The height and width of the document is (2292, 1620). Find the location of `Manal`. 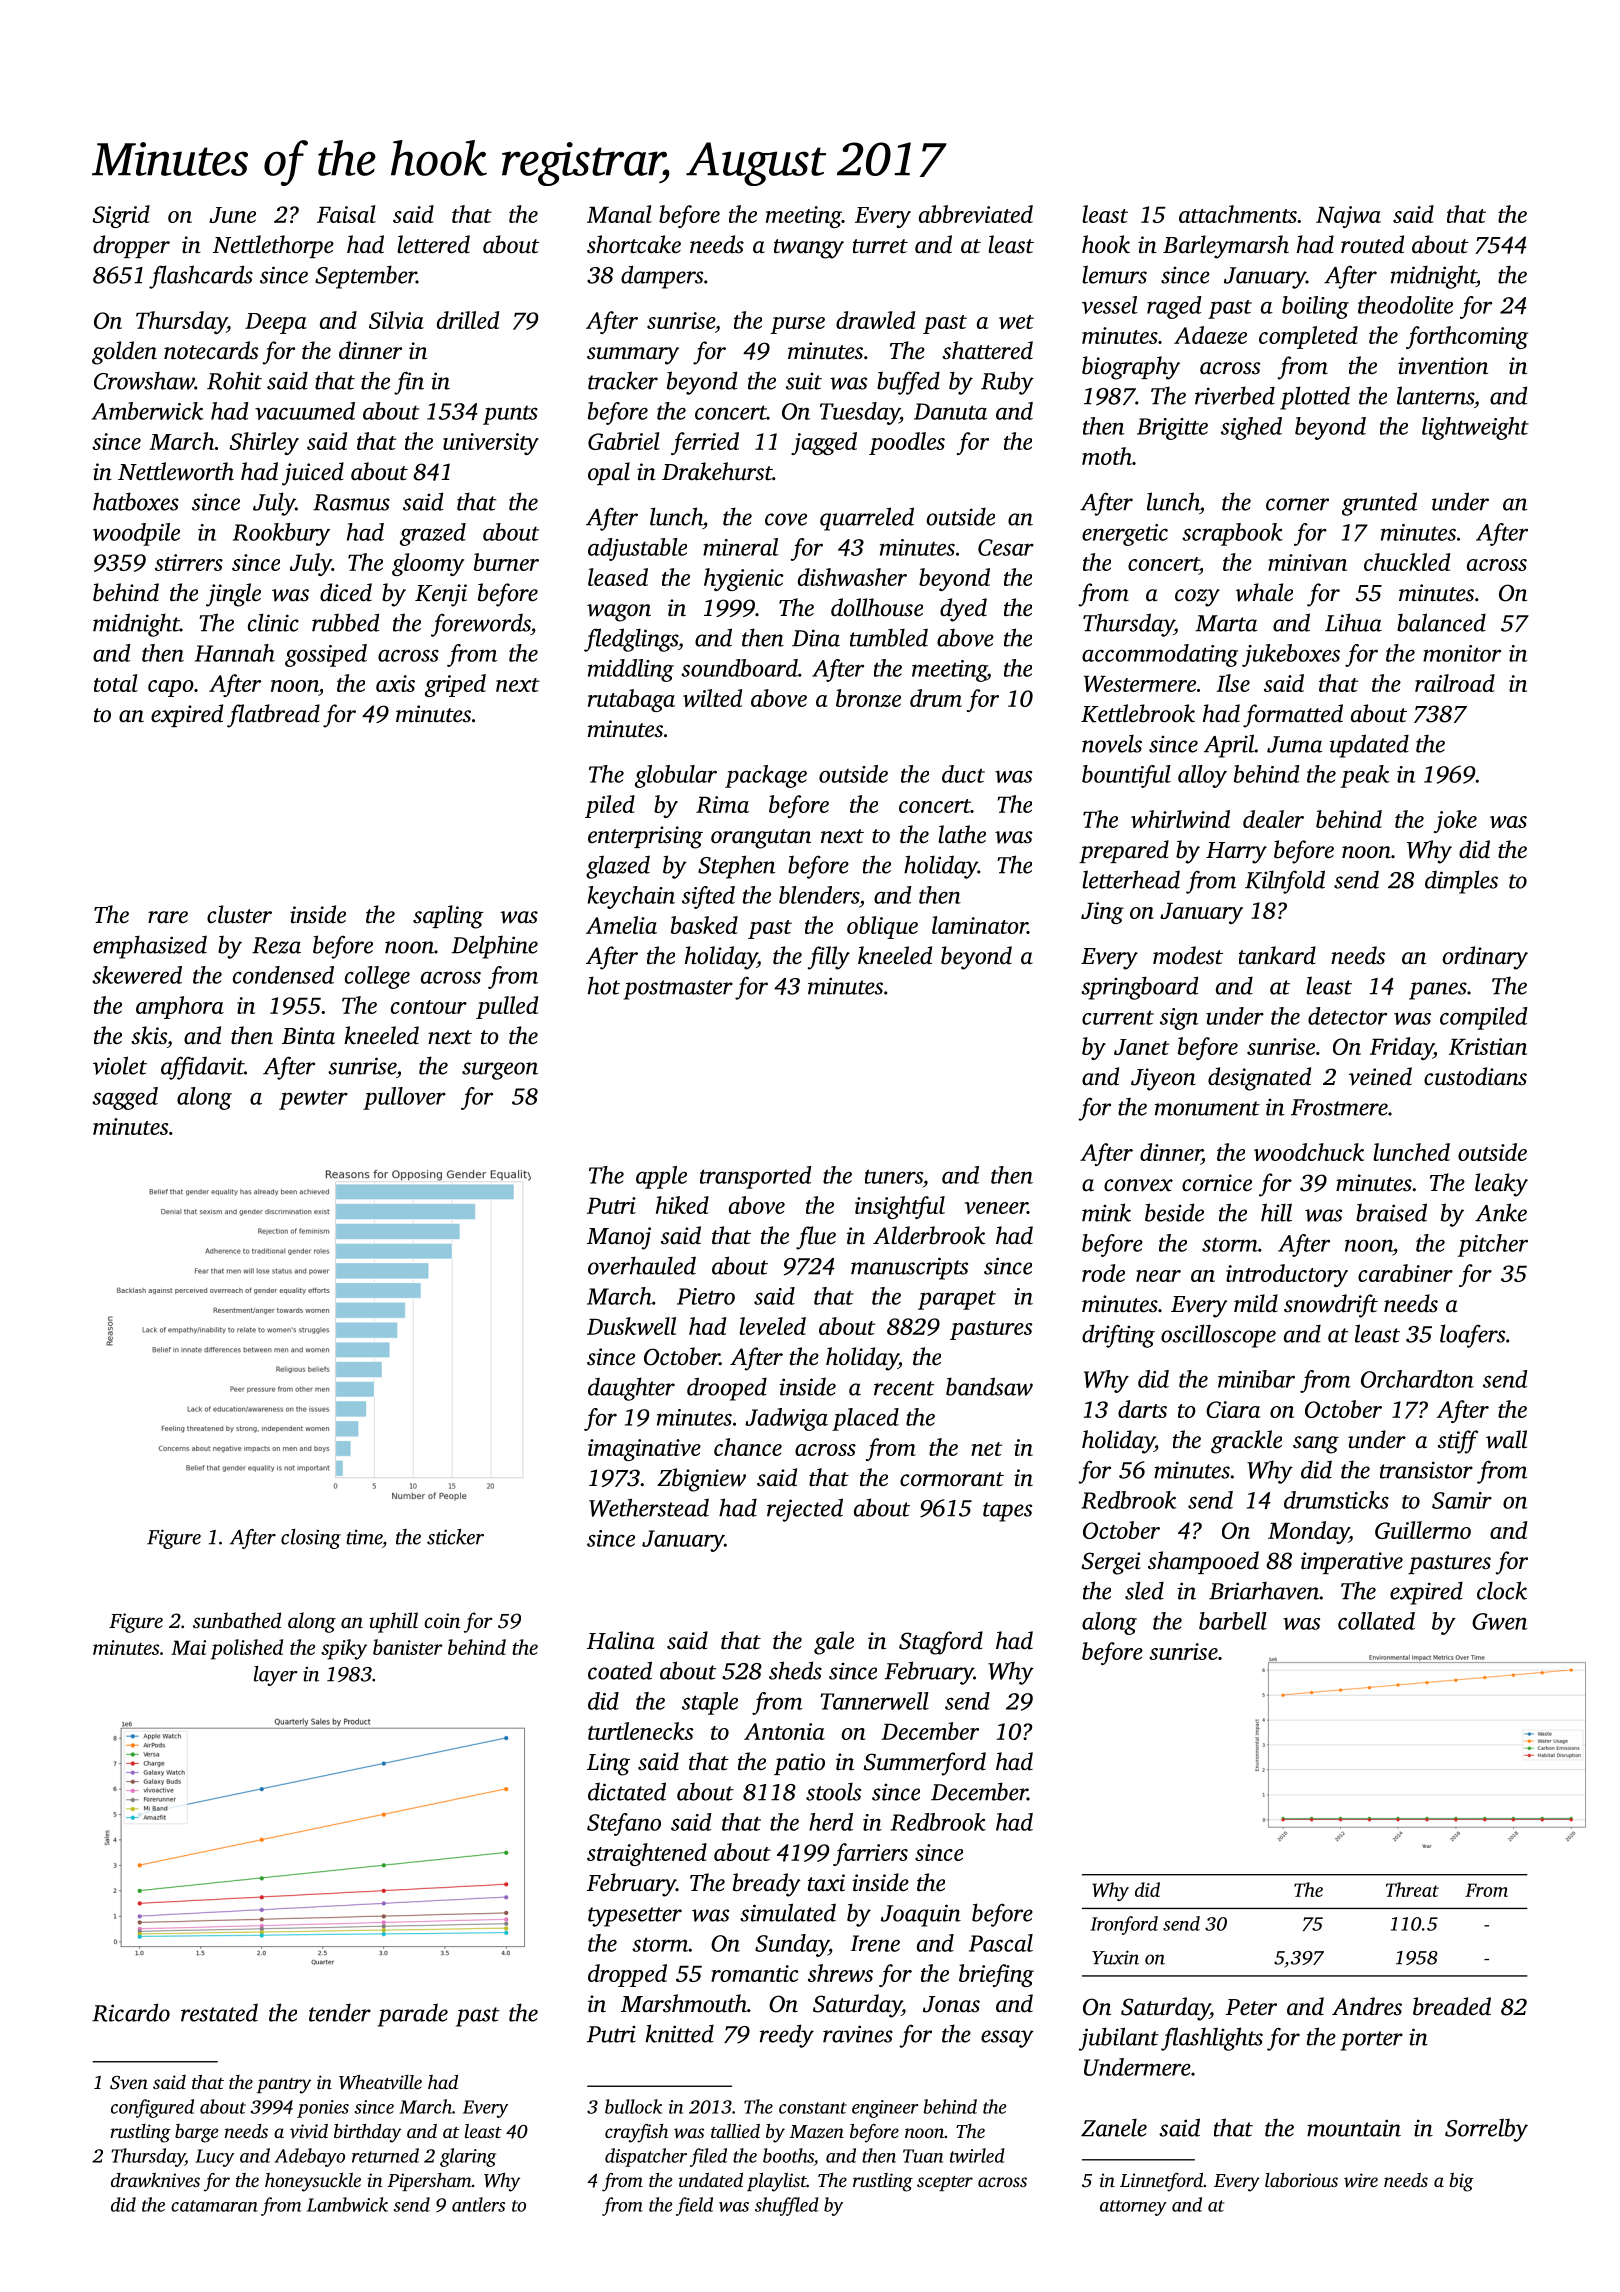

Manal is located at coordinates (619, 214).
